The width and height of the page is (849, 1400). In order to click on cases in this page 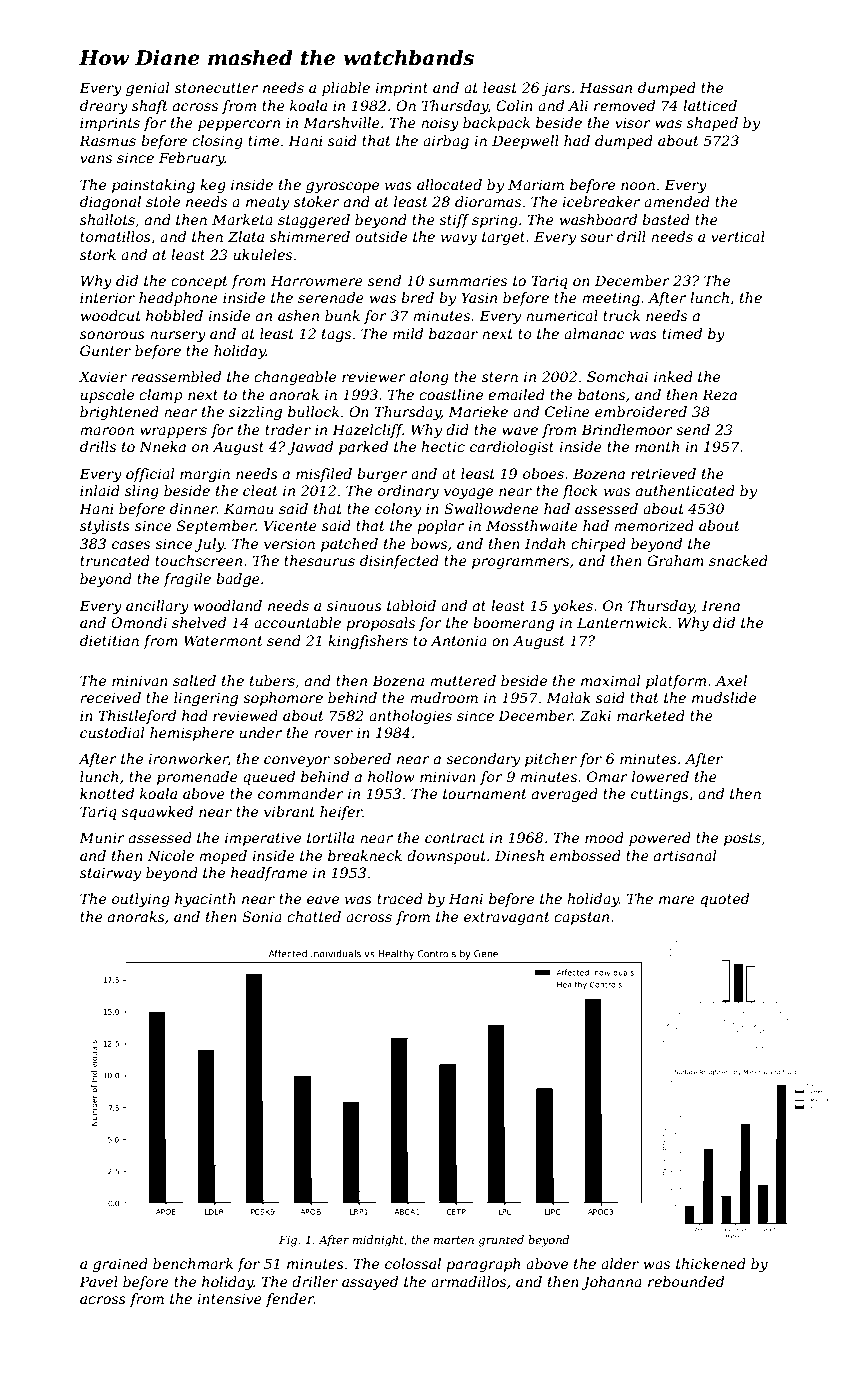, I will do `click(131, 545)`.
